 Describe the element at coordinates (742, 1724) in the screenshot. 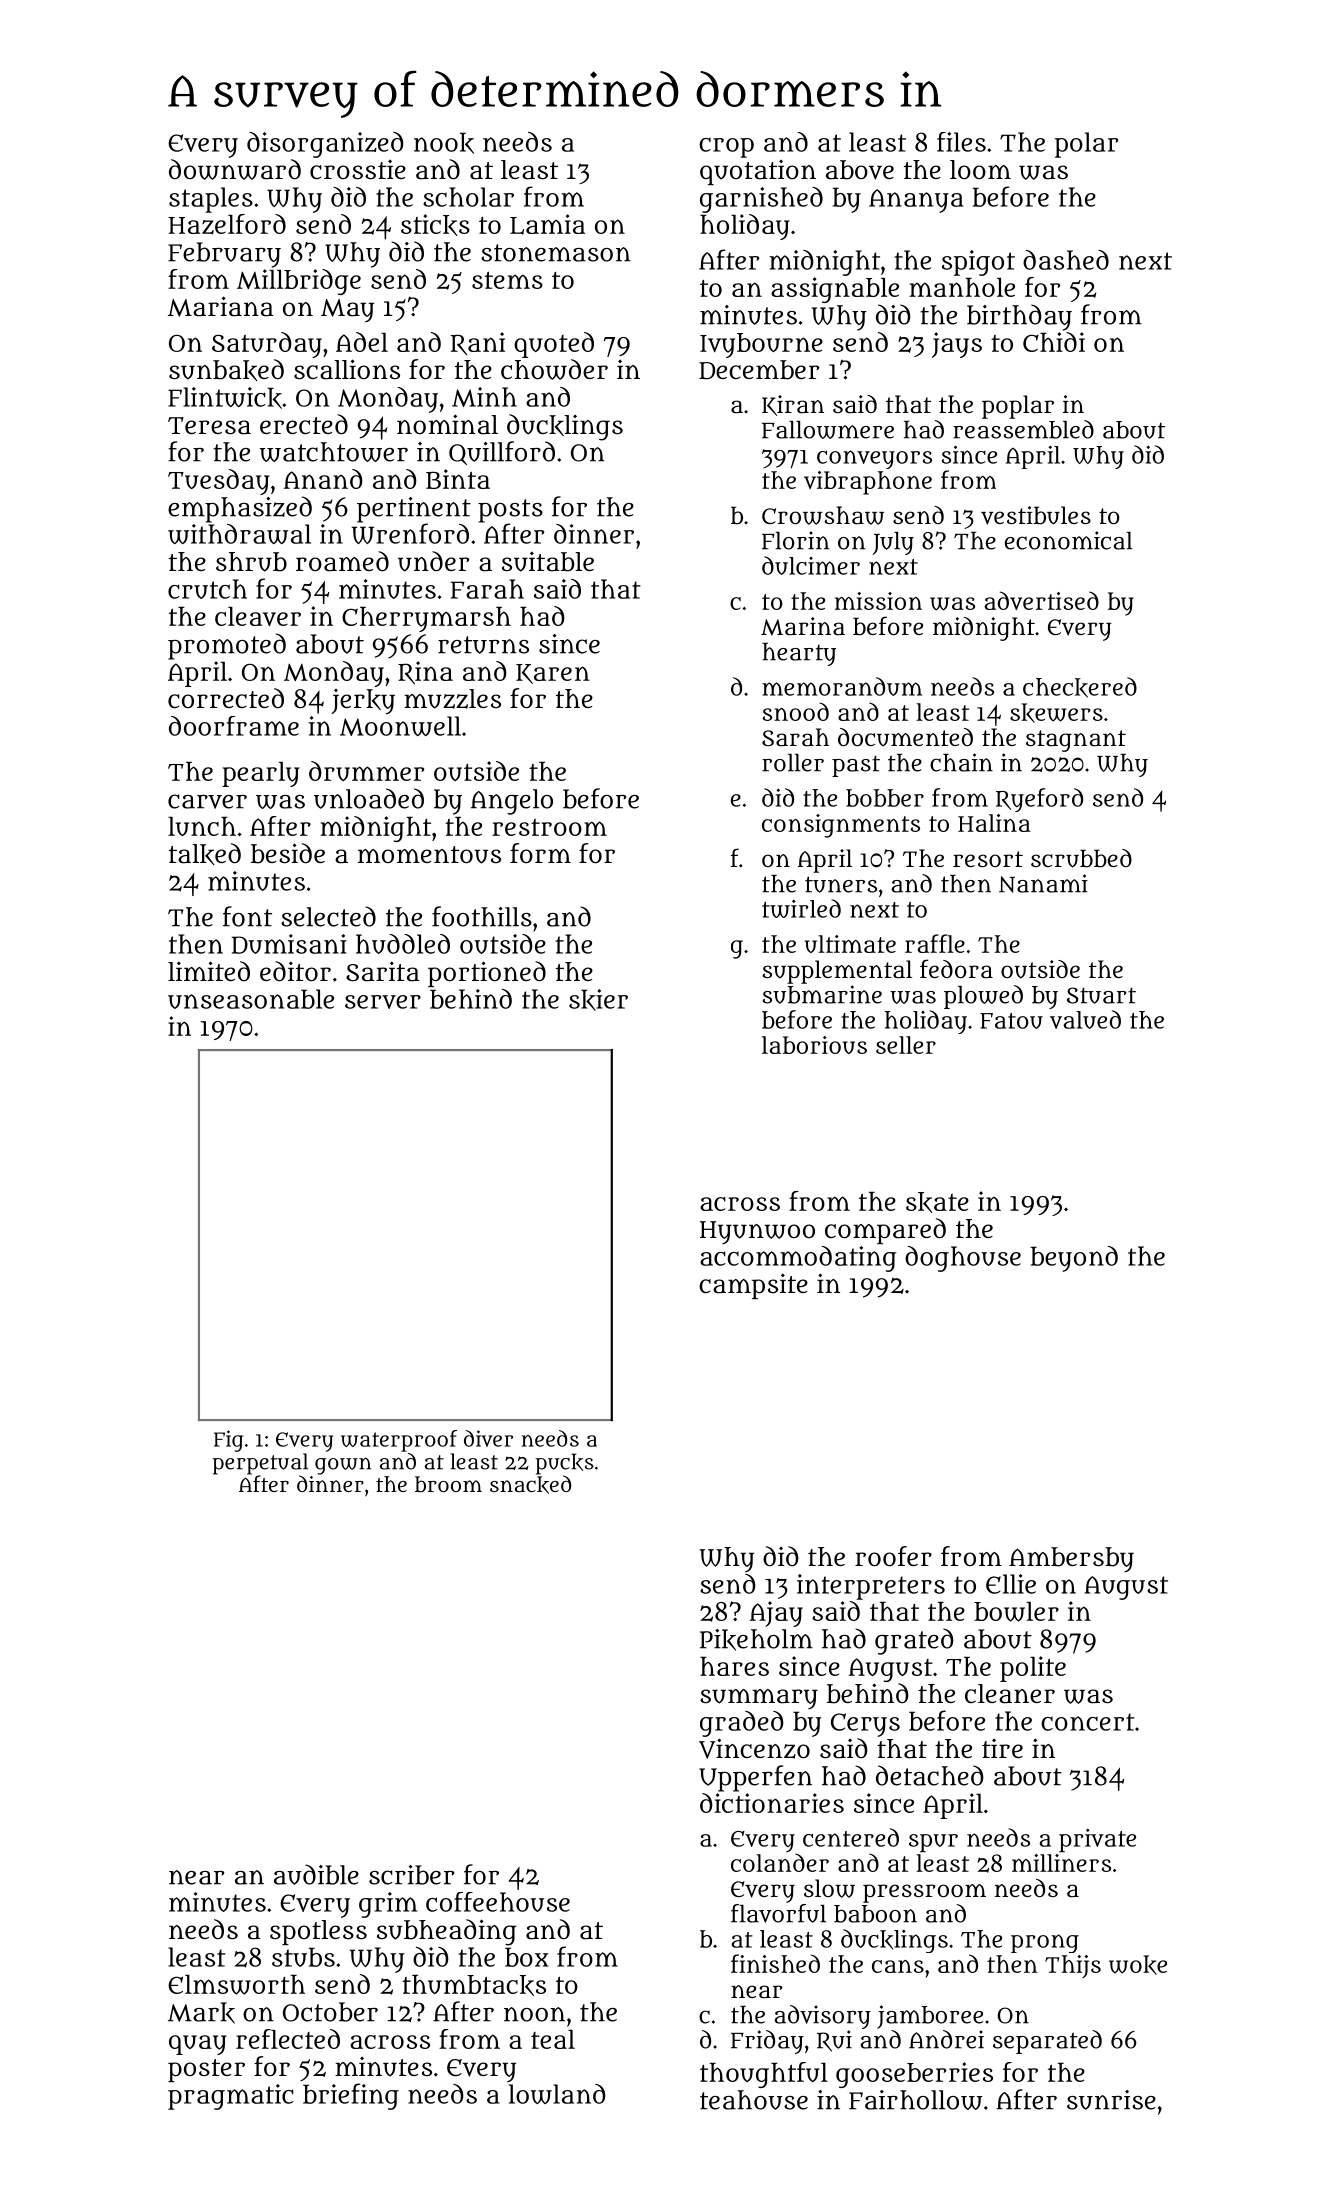

I see `graded` at that location.
